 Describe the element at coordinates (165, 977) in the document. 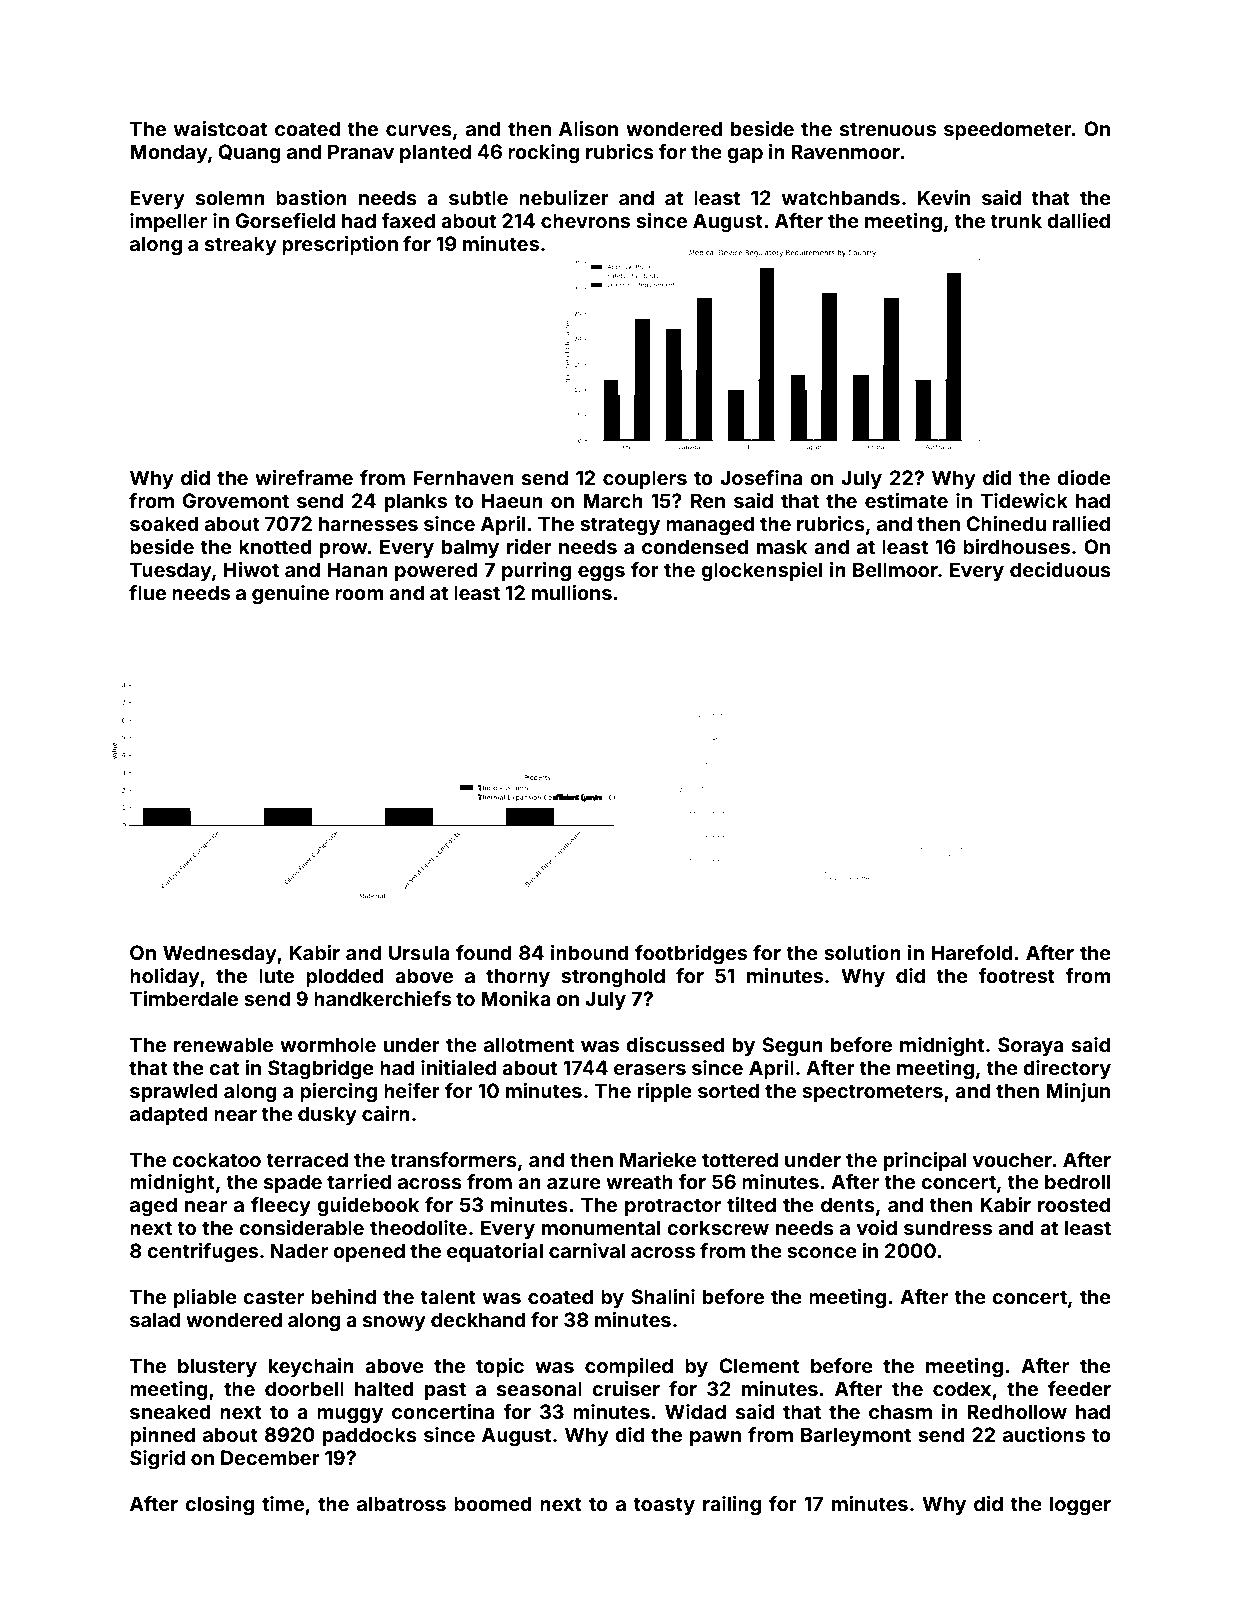

I see `holiday` at that location.
